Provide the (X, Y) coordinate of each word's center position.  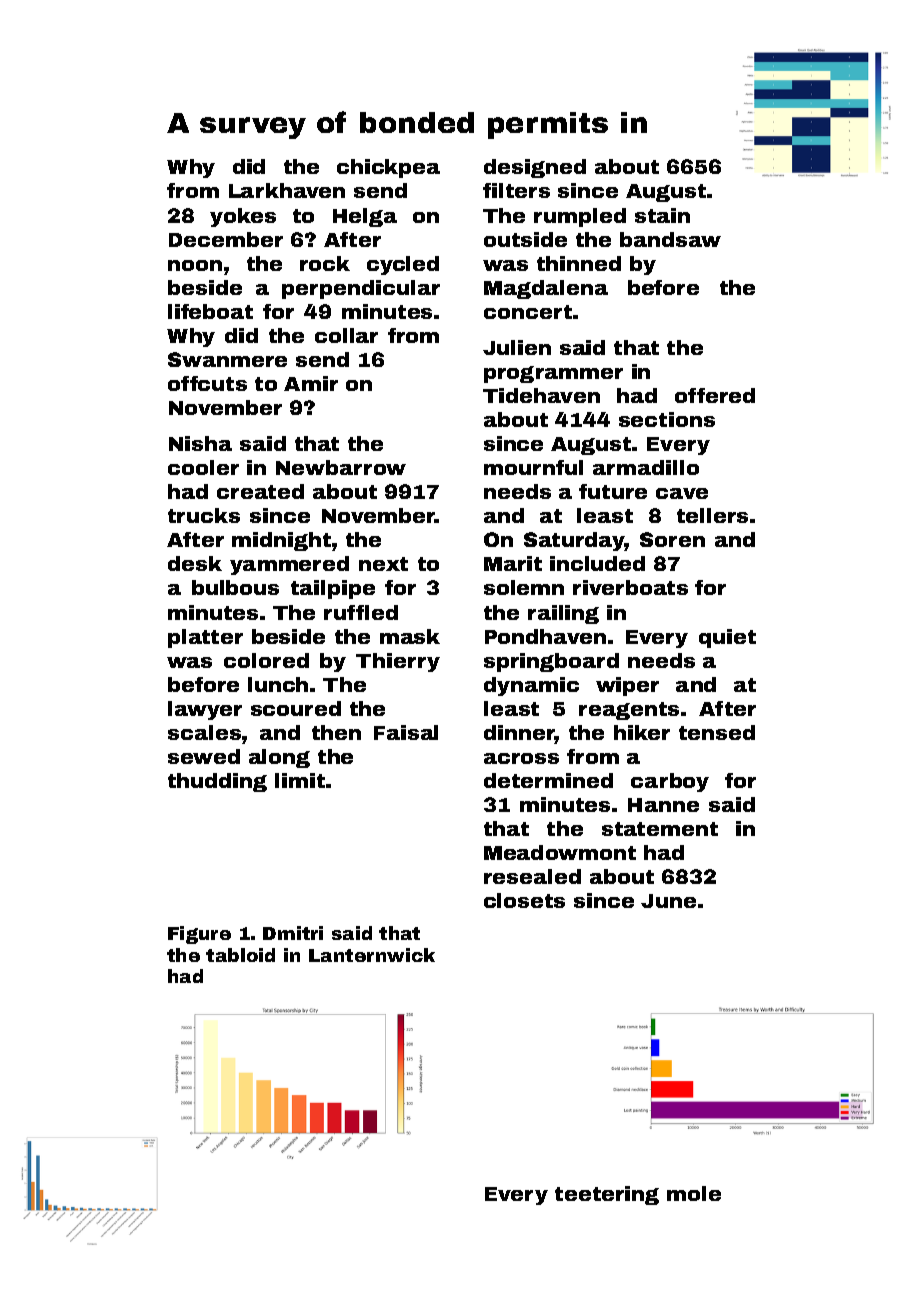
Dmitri (293, 933)
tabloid (240, 955)
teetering (607, 1195)
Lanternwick (372, 955)
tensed (717, 732)
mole (694, 1193)
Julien (517, 347)
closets (524, 900)
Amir (311, 383)
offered (715, 395)
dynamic (531, 686)
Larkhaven (287, 190)
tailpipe (333, 589)
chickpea (388, 168)
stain (662, 215)
